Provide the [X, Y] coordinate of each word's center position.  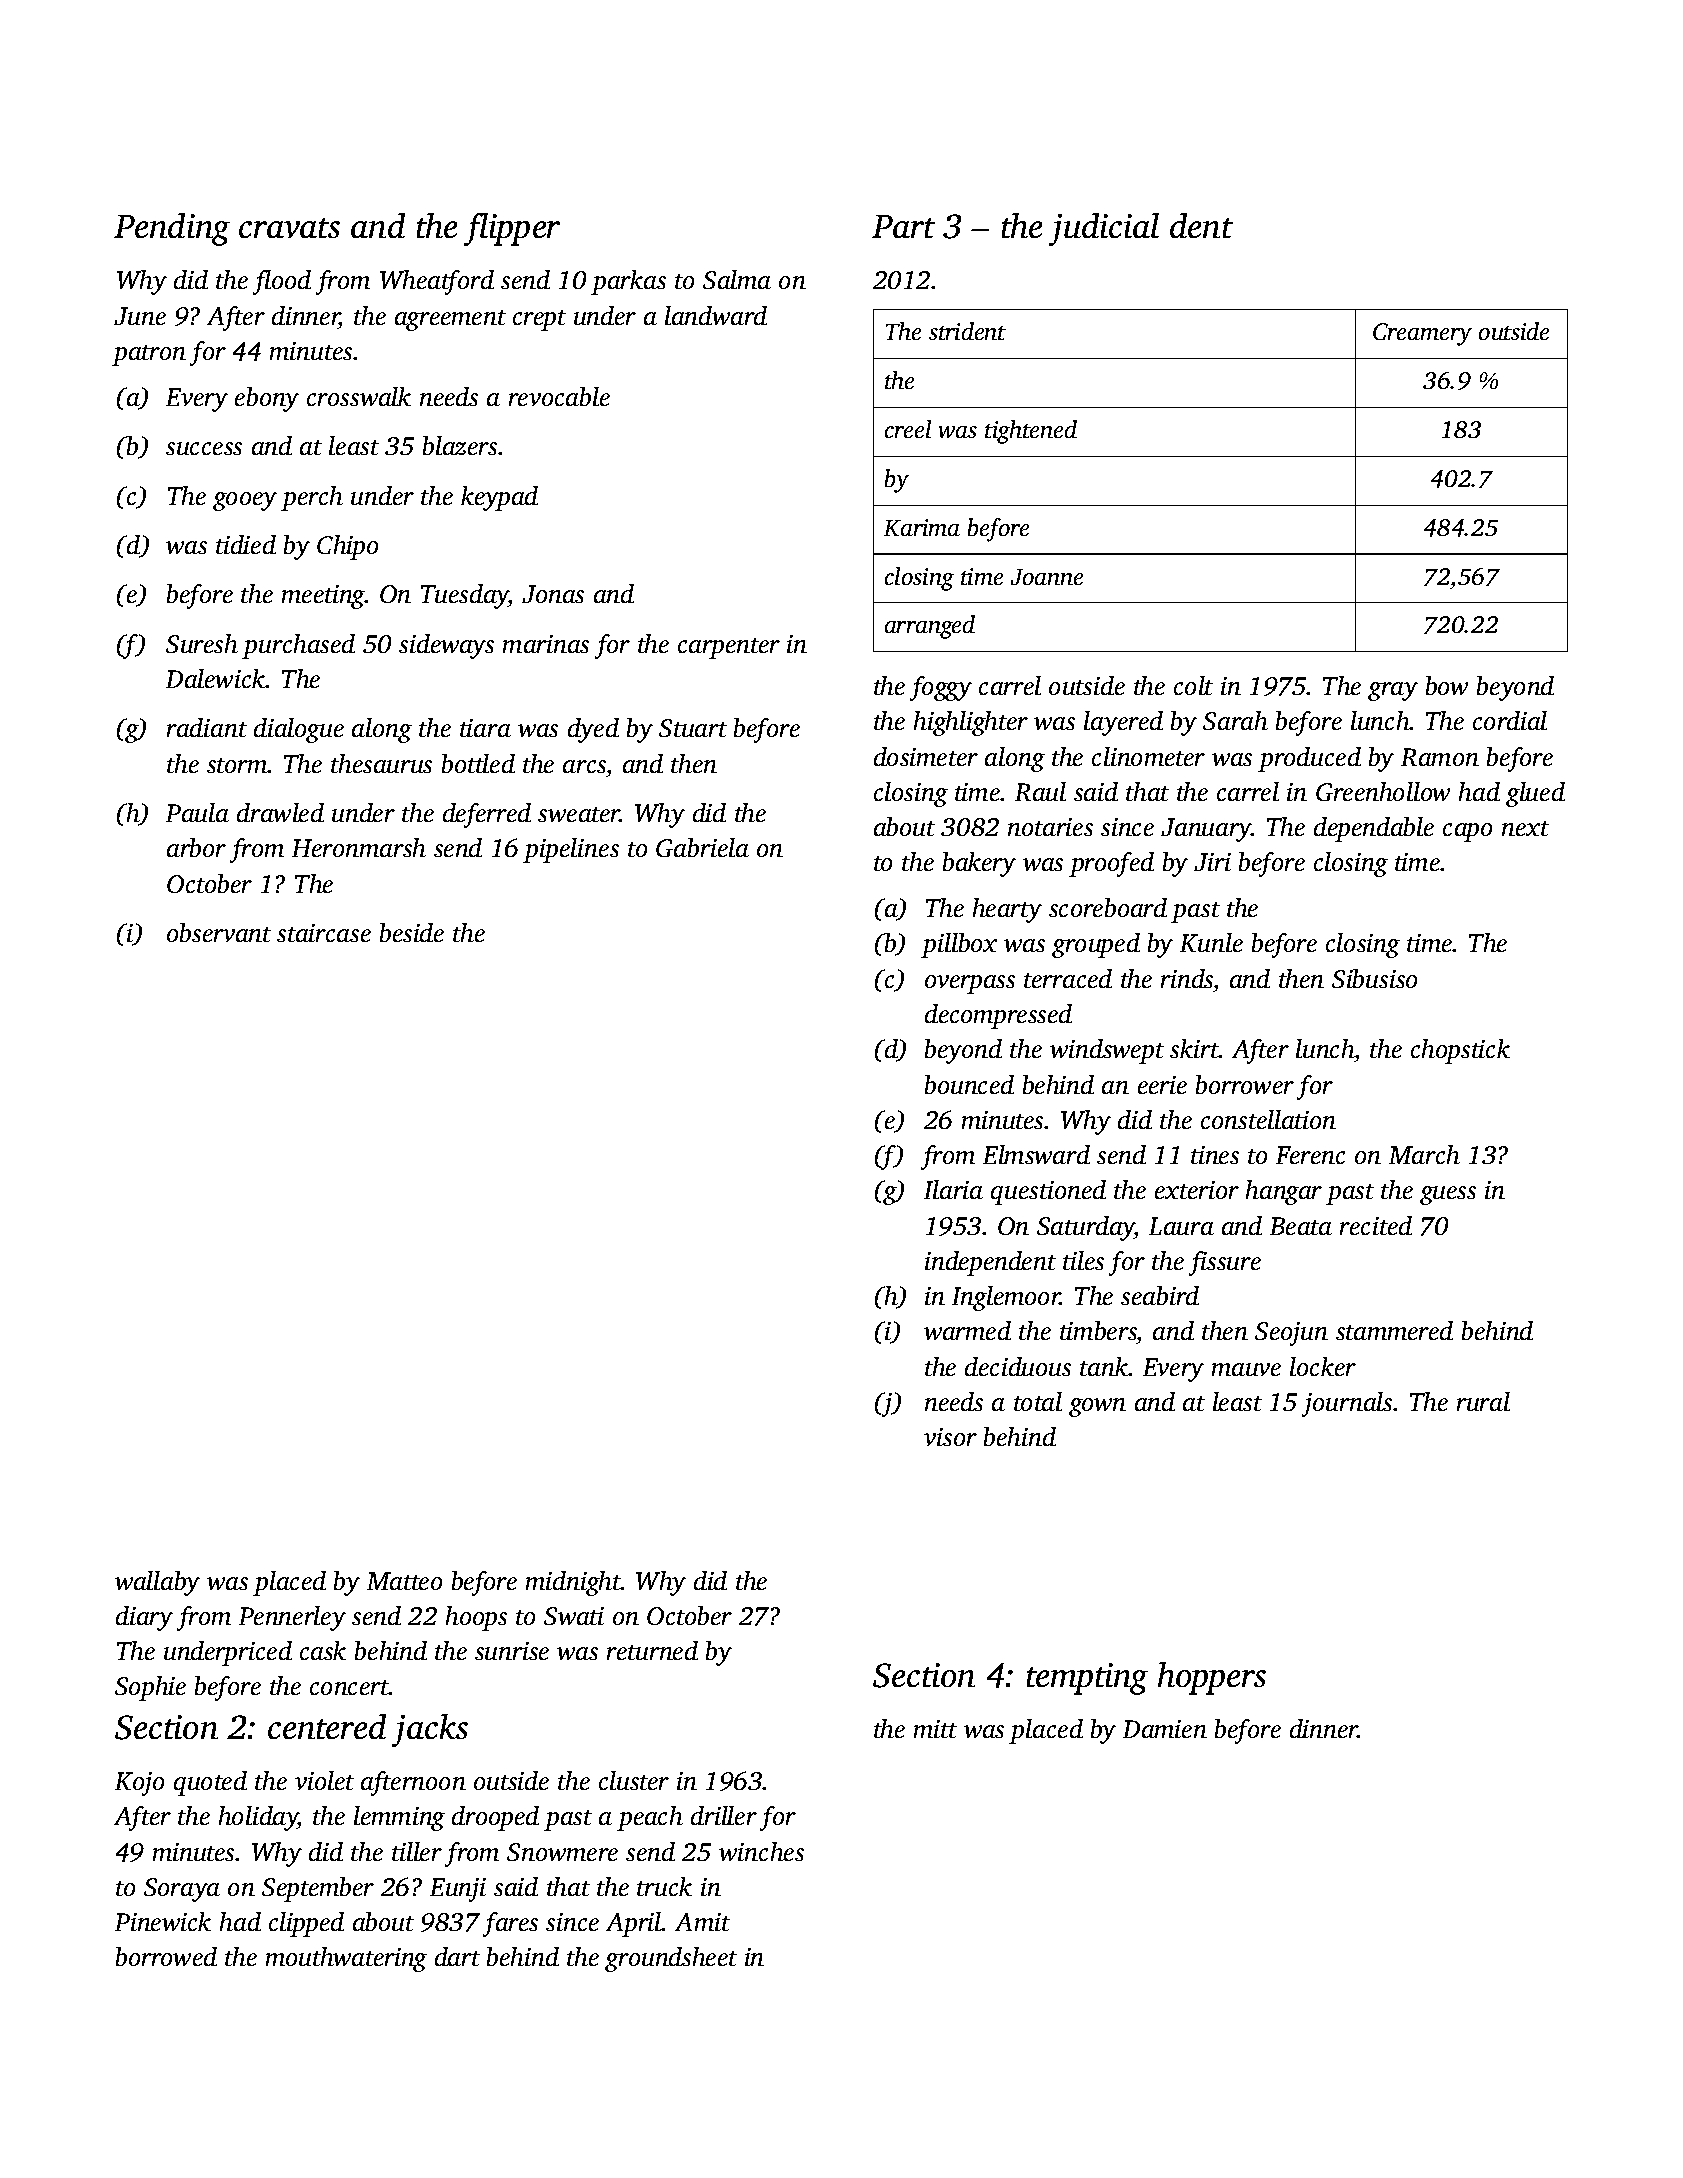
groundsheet [671, 1959]
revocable [559, 396]
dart [457, 1956]
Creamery [1422, 334]
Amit [702, 1922]
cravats [289, 228]
